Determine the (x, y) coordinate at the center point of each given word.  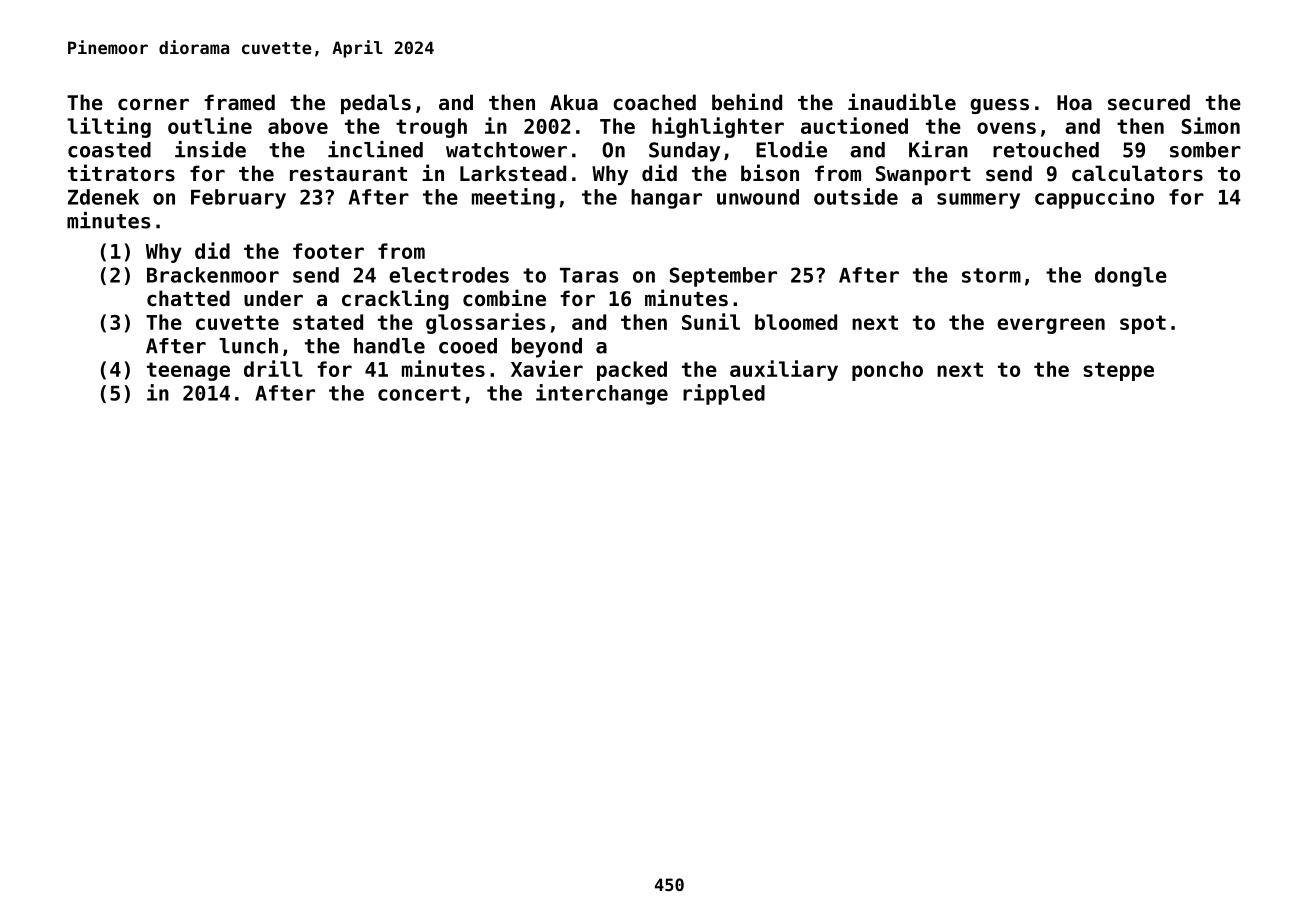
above (298, 126)
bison (770, 173)
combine (504, 298)
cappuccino (1094, 198)
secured (1149, 102)
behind (747, 102)
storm (991, 275)
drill (273, 368)
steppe (1118, 371)
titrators (121, 173)
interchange (602, 394)
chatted (188, 298)
